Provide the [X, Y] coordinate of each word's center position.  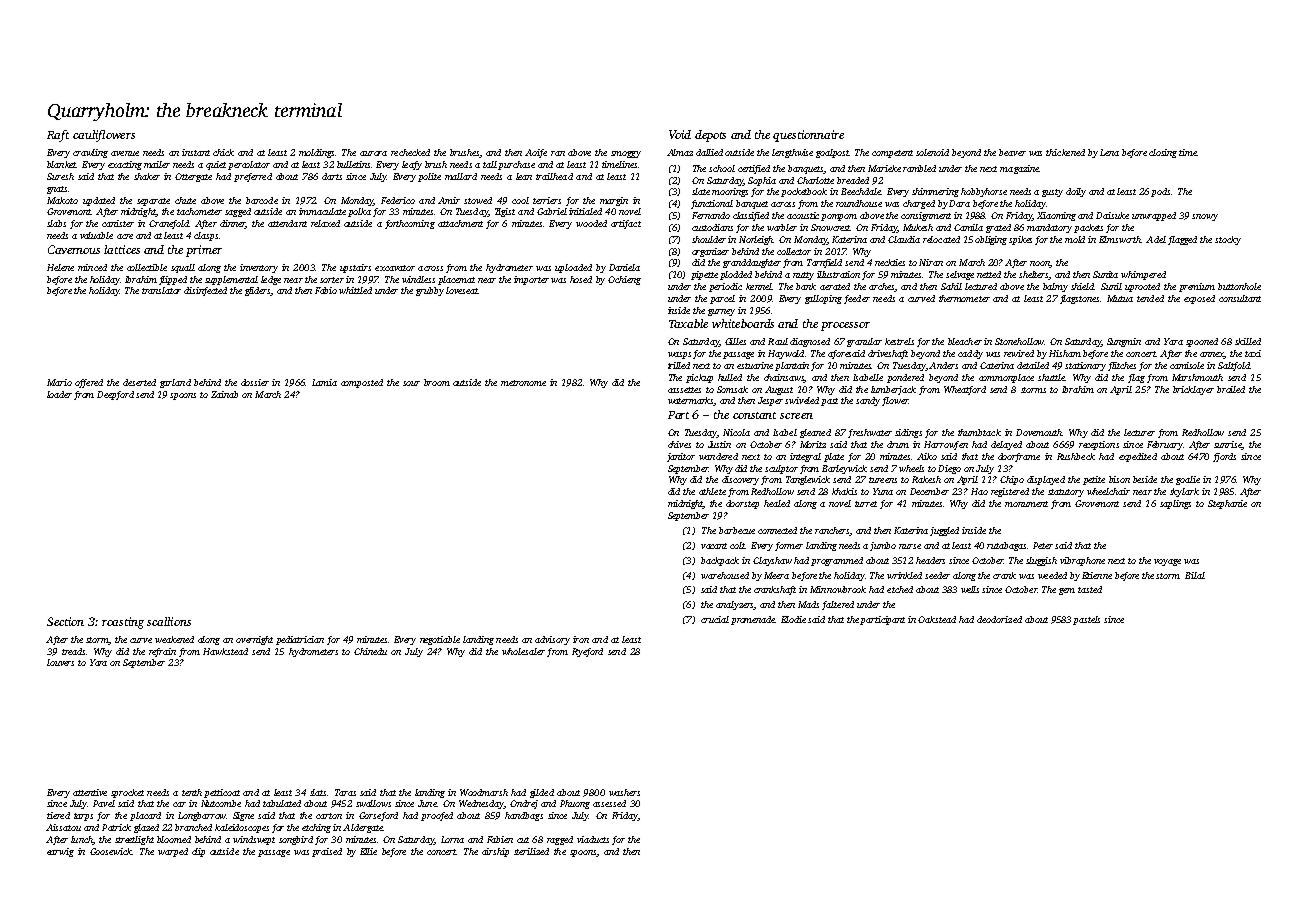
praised [327, 852]
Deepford [115, 395]
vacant [714, 546]
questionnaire [808, 136]
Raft [58, 136]
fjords [1224, 457]
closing [1163, 153]
